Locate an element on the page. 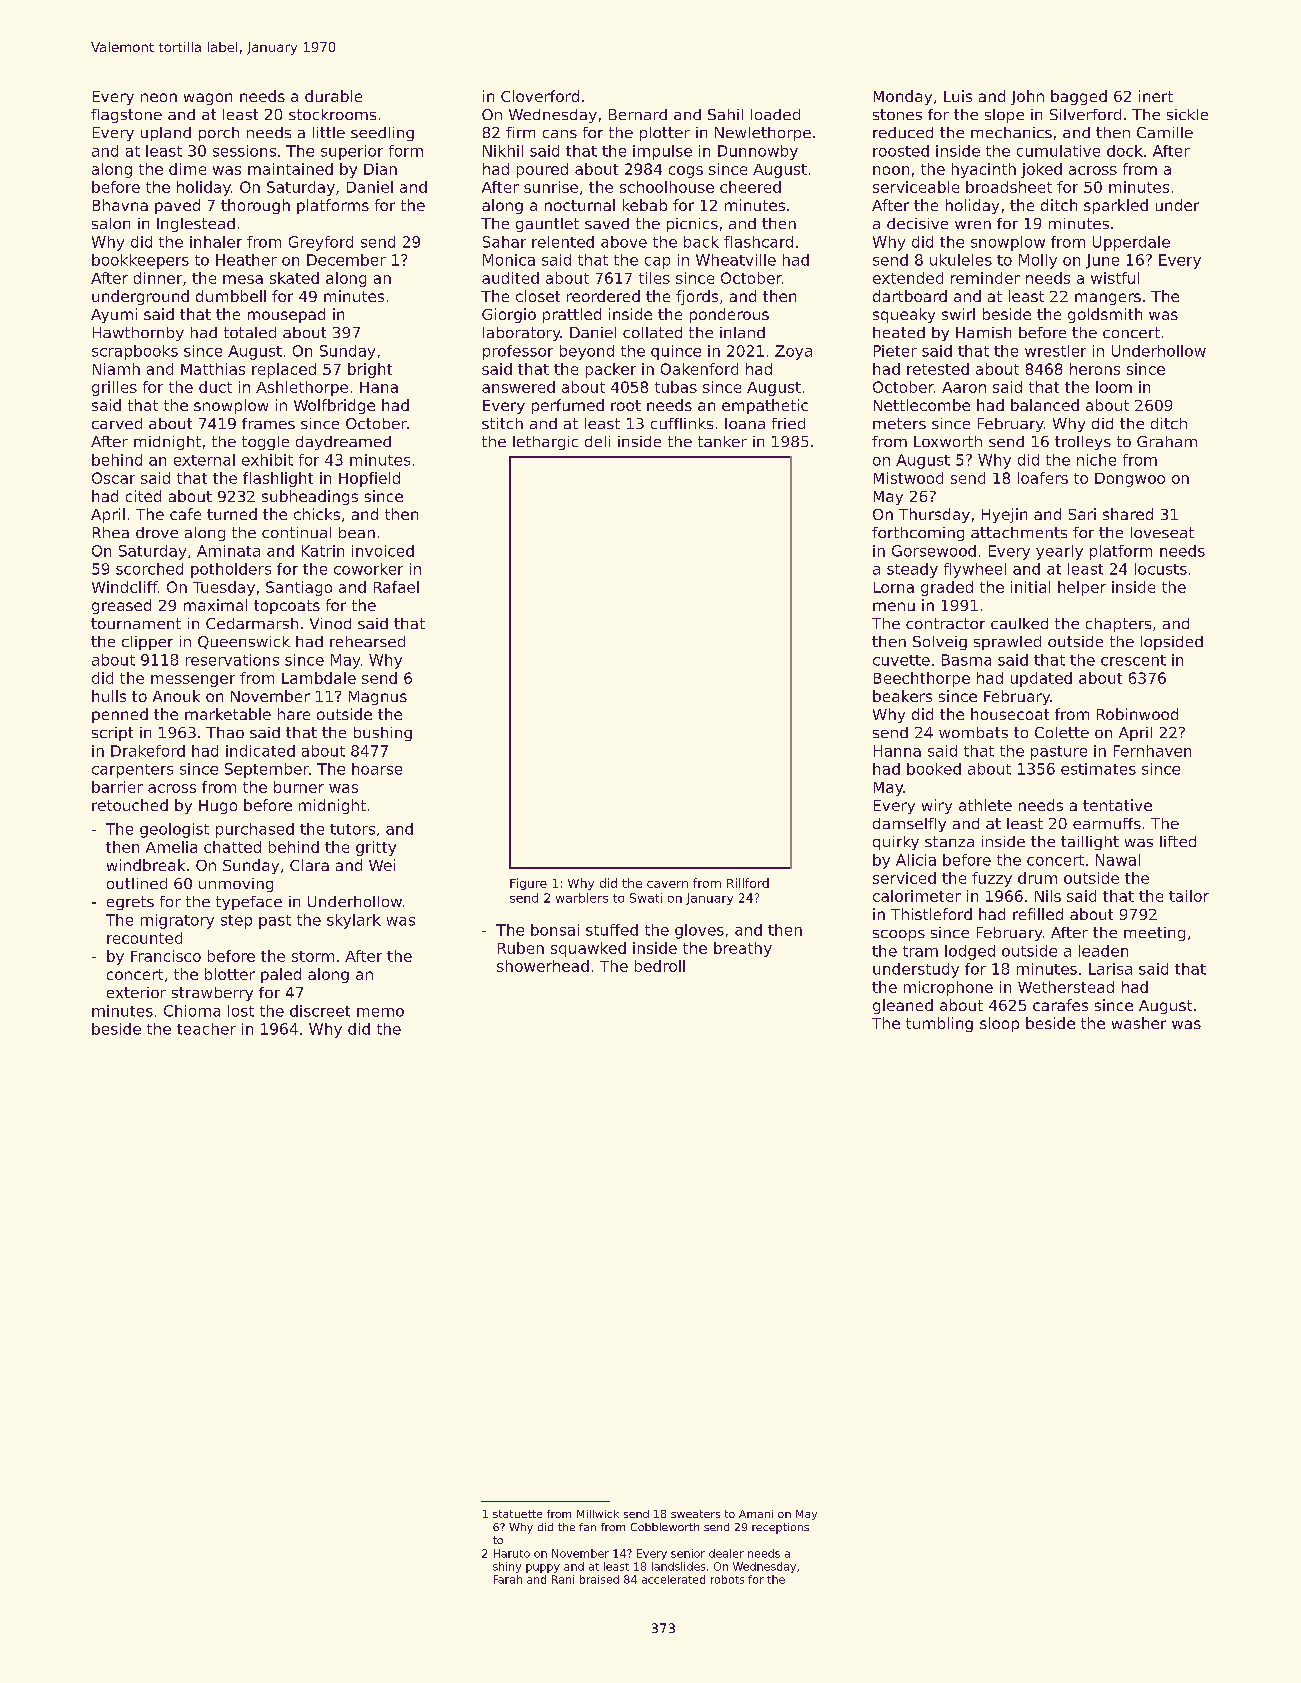 This document has height=1683, width=1301. flagstone is located at coordinates (126, 116).
